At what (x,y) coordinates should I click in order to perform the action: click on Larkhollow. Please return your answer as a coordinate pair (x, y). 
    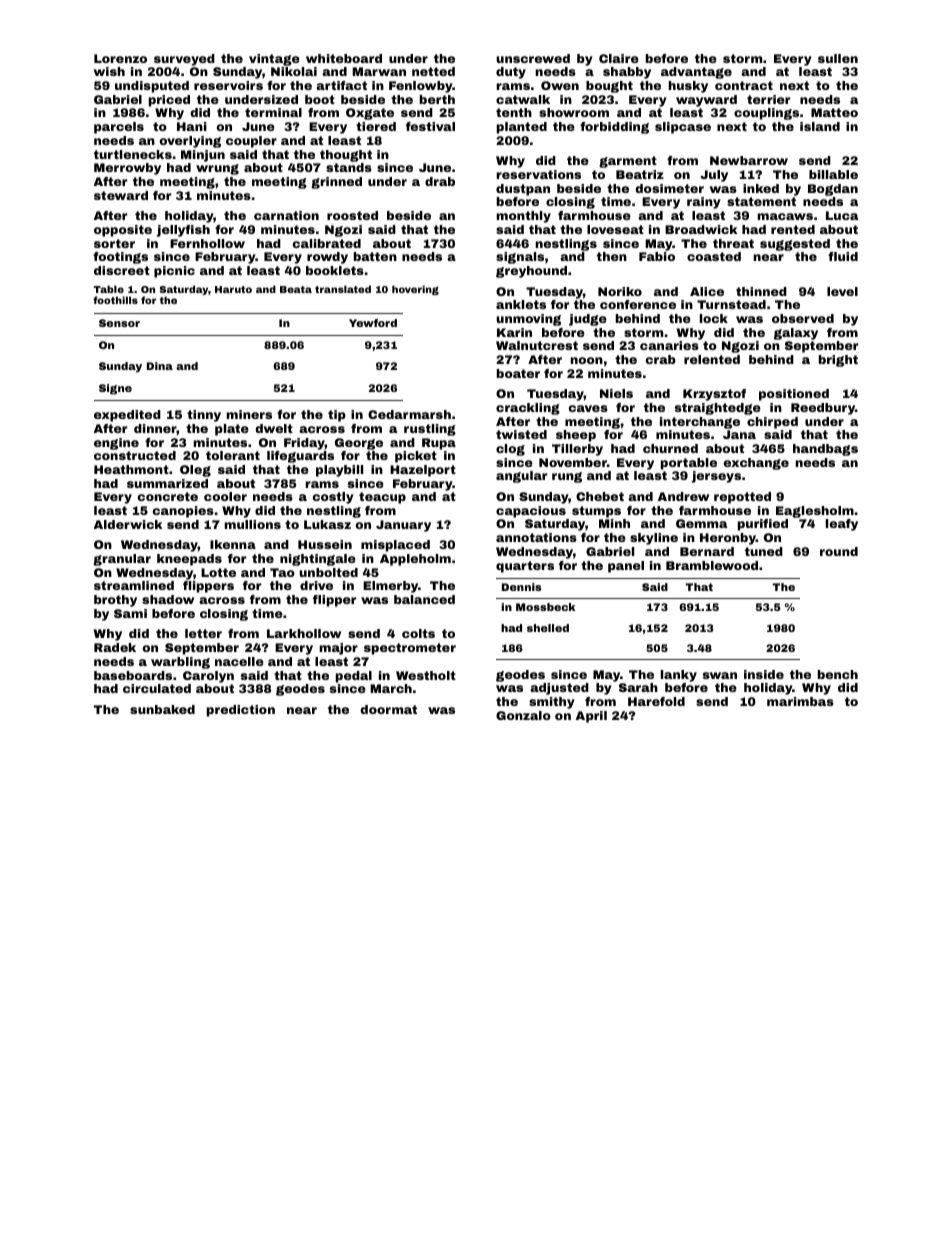
    Looking at the image, I should click on (304, 633).
